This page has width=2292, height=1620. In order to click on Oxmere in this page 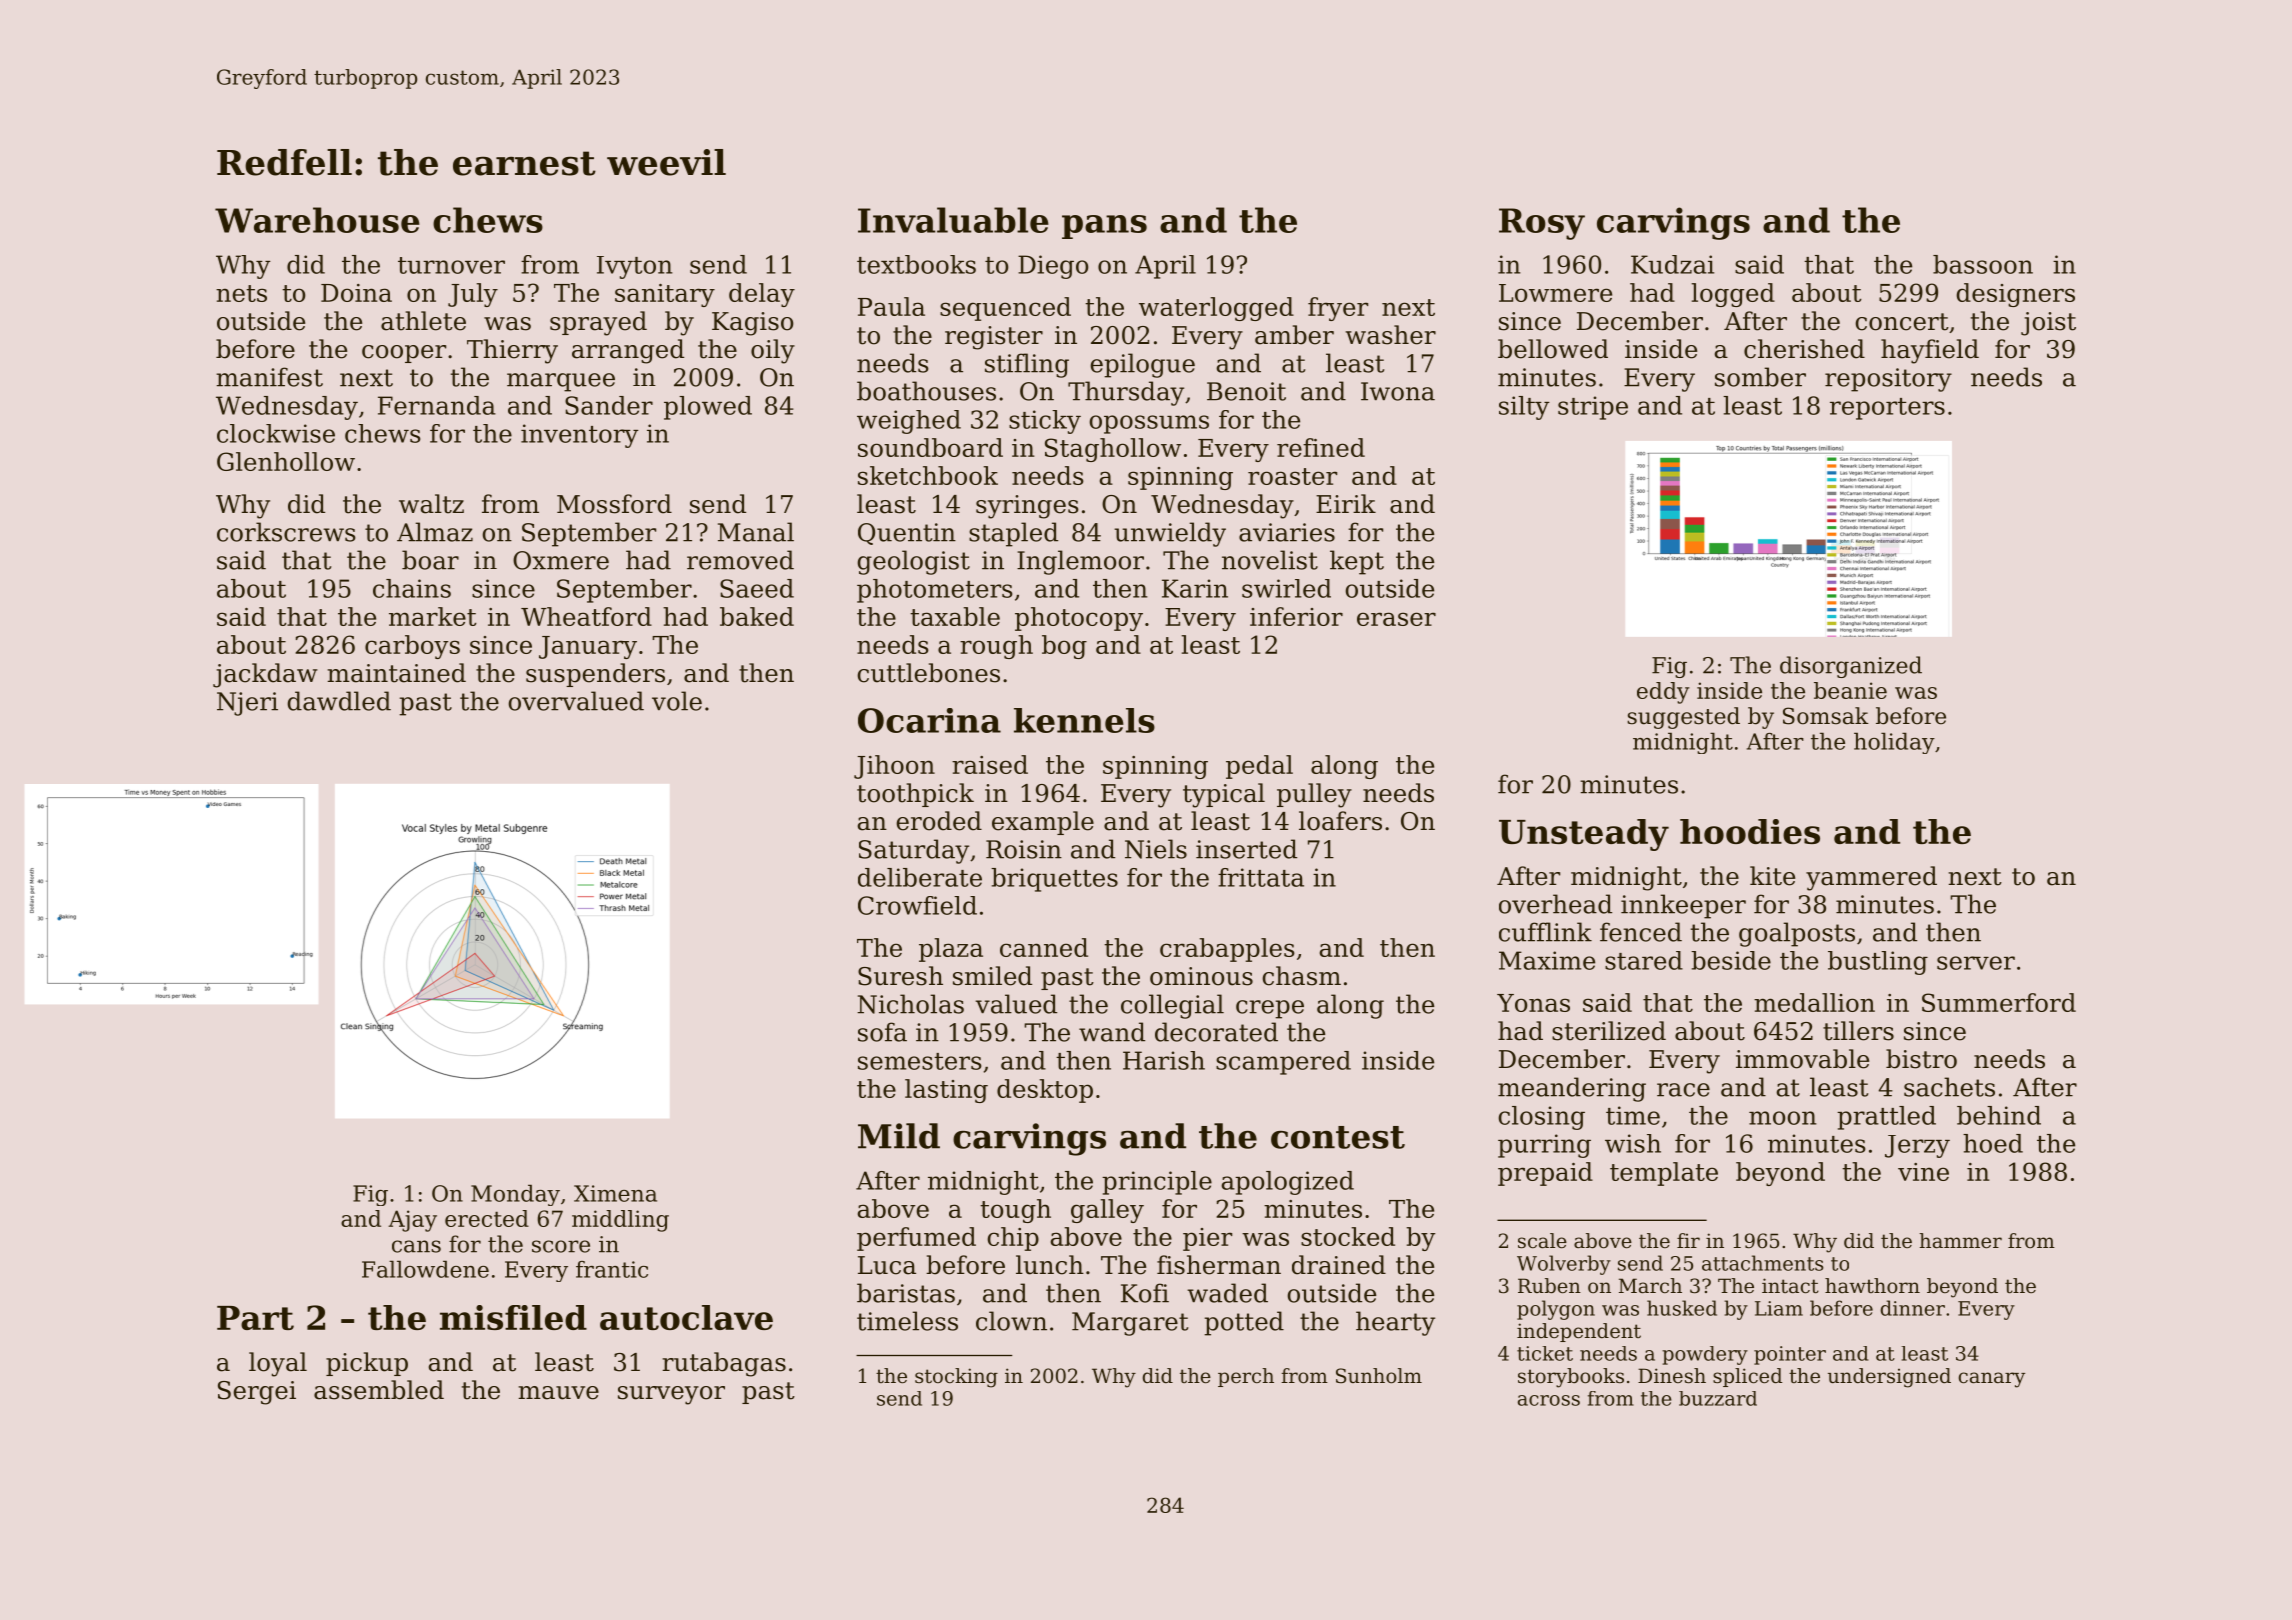, I will do `click(561, 560)`.
